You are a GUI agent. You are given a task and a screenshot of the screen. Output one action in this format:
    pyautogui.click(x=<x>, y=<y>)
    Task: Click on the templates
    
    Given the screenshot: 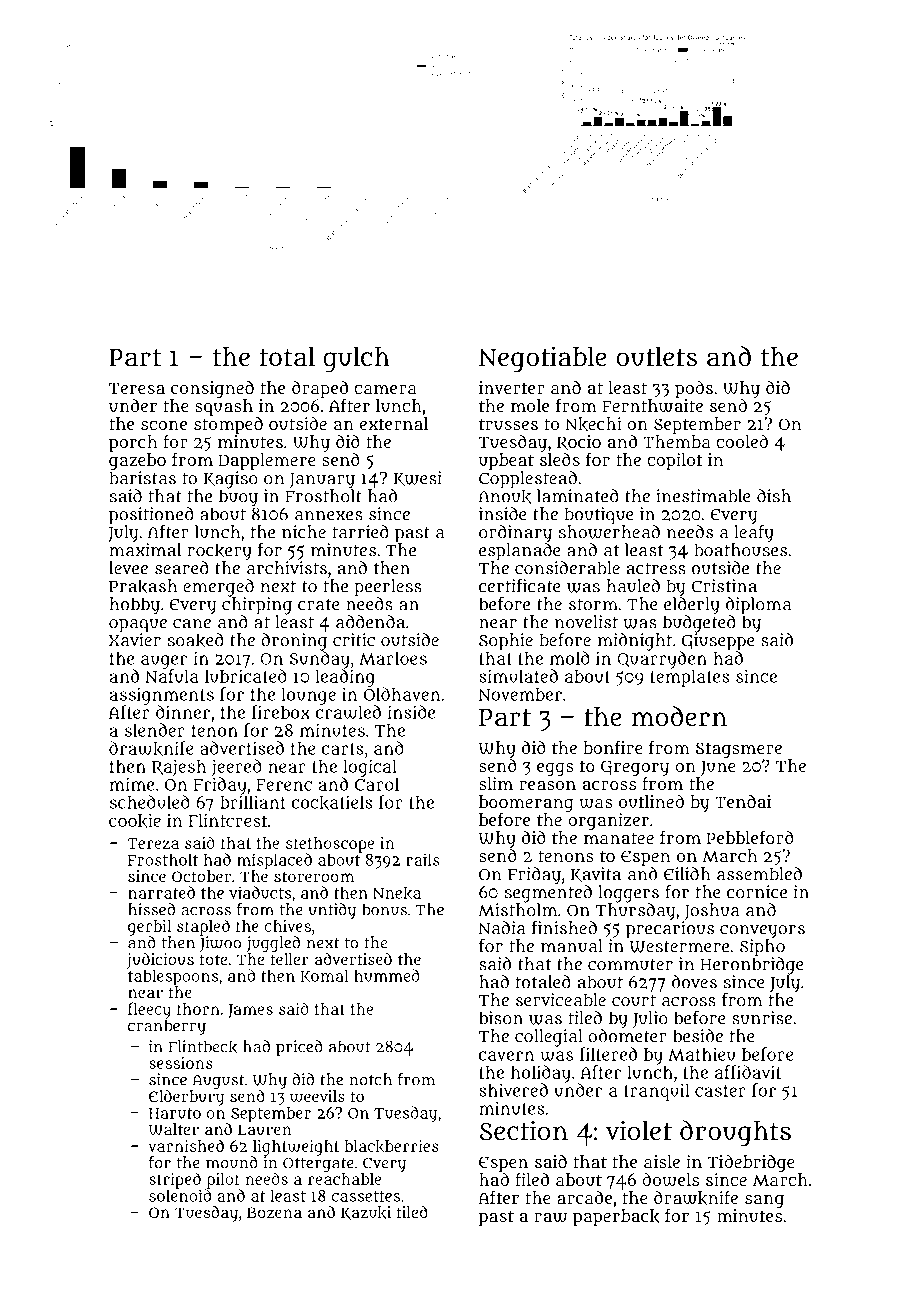 What is the action you would take?
    pyautogui.click(x=690, y=678)
